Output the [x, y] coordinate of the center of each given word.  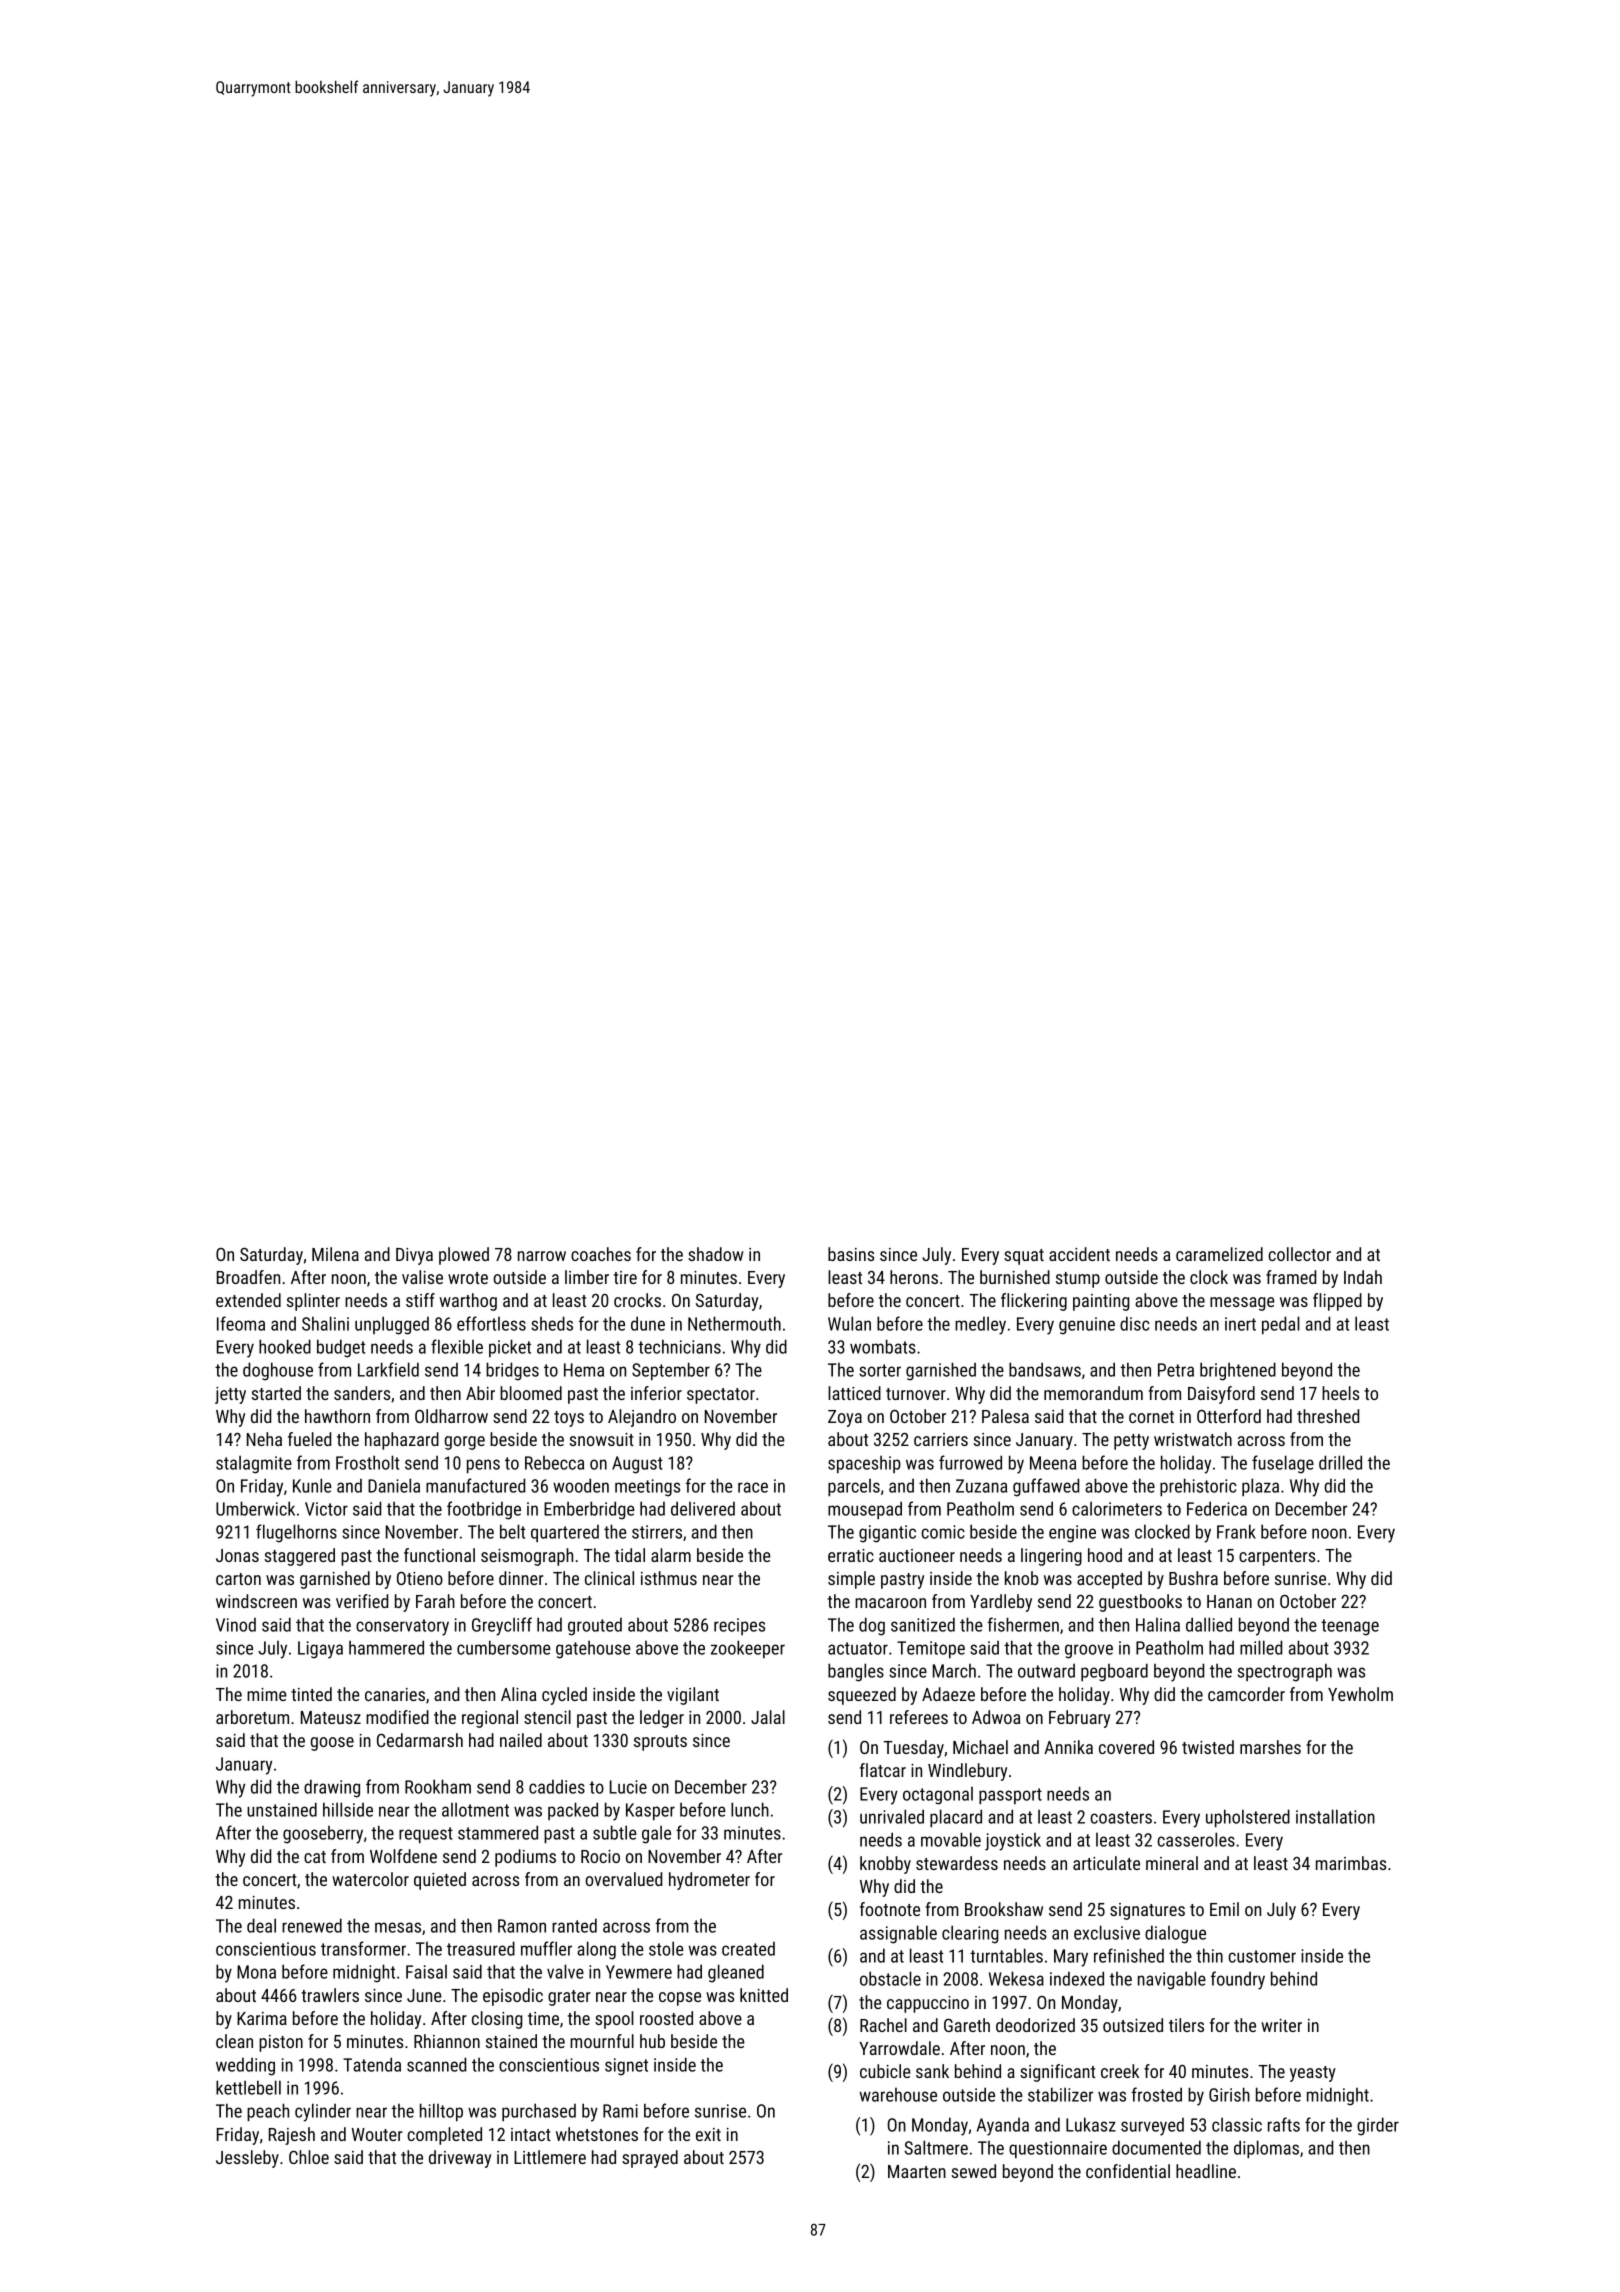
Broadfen [248, 1277]
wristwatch [1193, 1439]
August [637, 1465]
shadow [716, 1254]
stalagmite [254, 1464]
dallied [1209, 1624]
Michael [980, 1747]
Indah [1363, 1277]
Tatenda [372, 2064]
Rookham [438, 1786]
